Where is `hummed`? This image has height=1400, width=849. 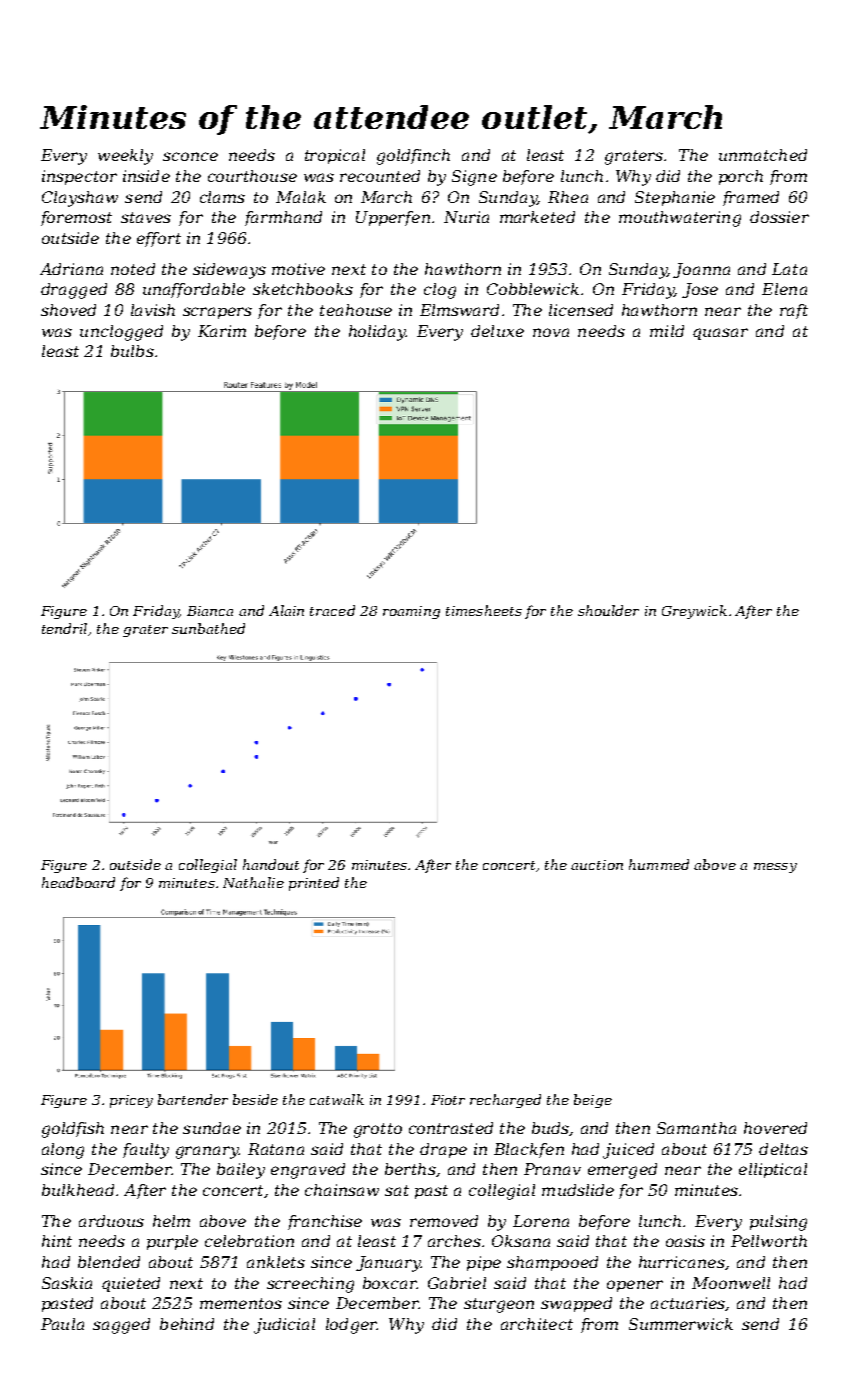 hummed is located at coordinates (659, 864).
